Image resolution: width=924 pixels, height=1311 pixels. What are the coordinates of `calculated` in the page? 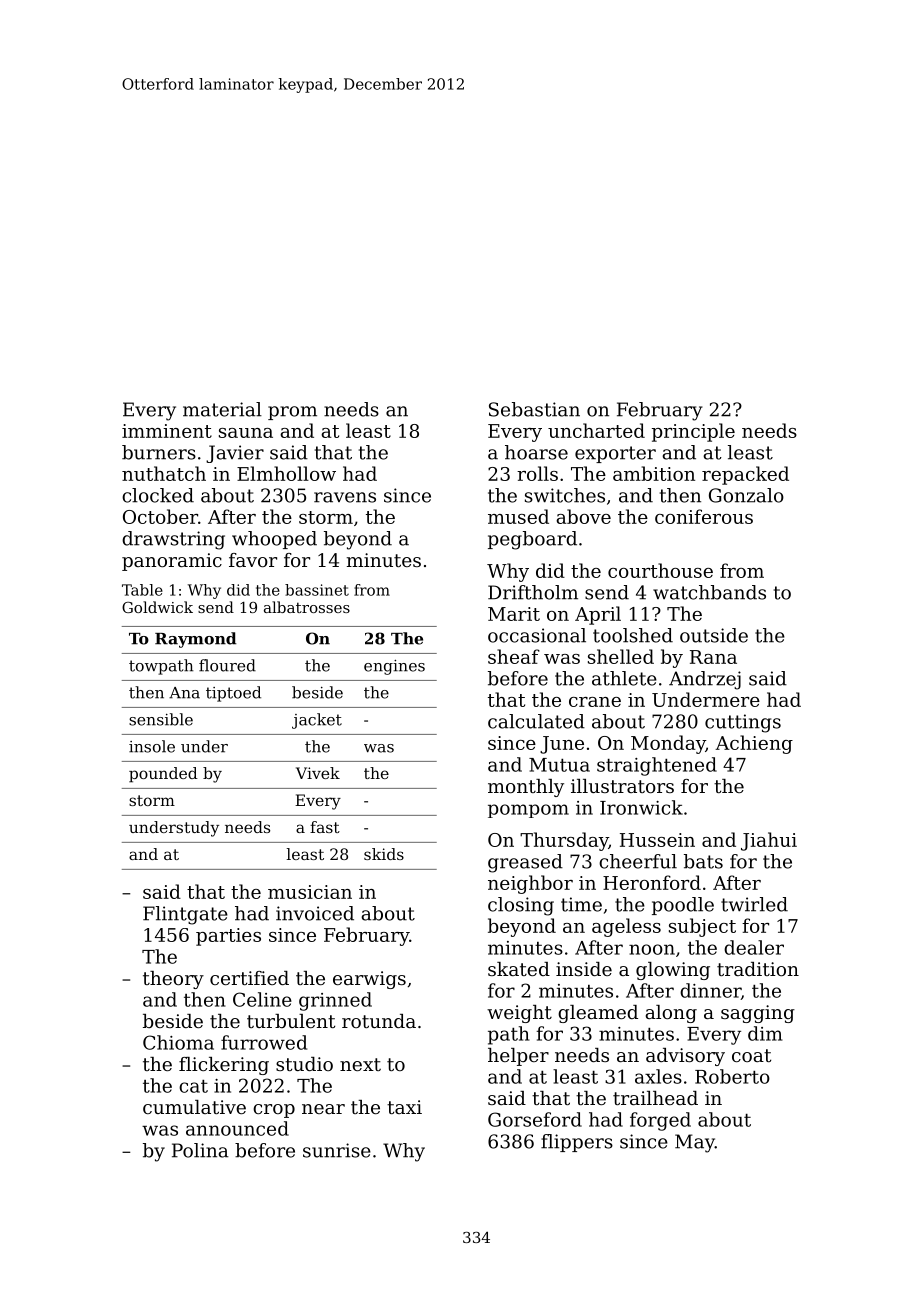 It's located at (536, 721).
